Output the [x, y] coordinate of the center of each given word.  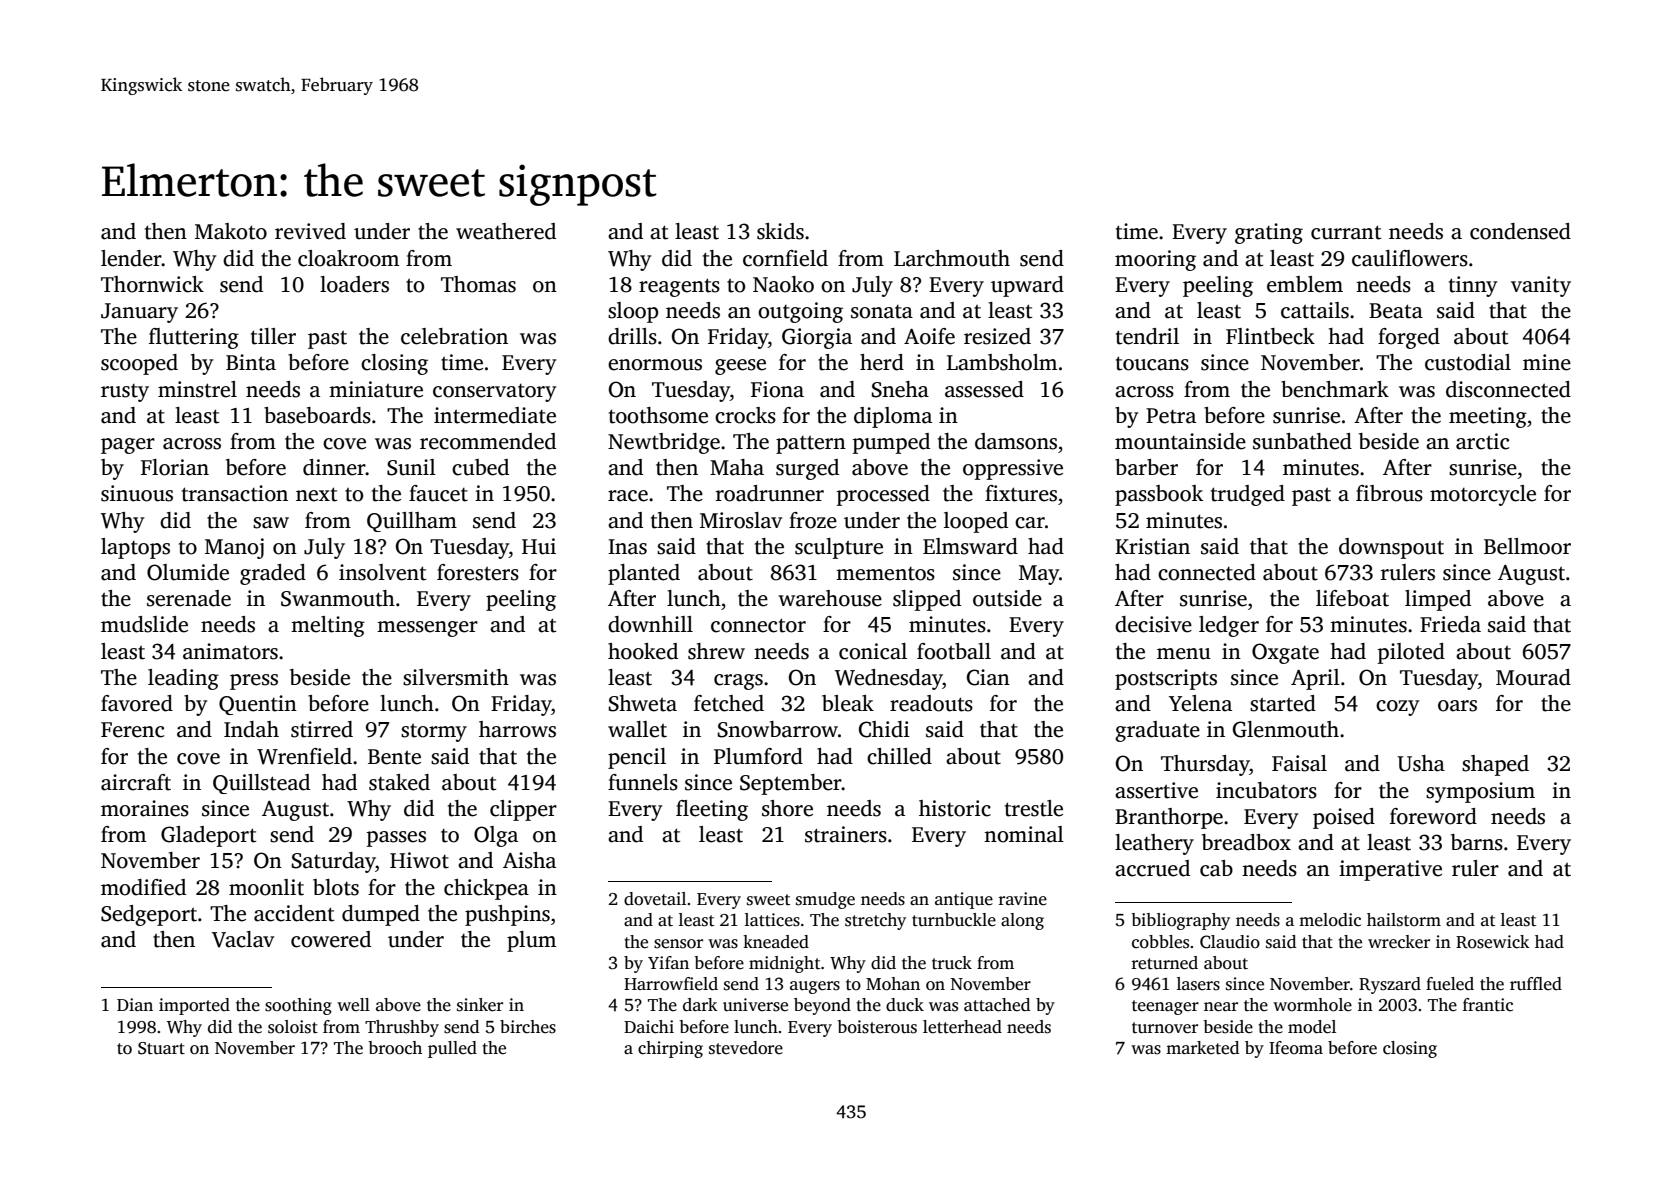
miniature [376, 389]
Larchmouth [952, 258]
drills [632, 336]
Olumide [188, 572]
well [353, 1005]
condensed [1520, 231]
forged [1409, 338]
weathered [506, 231]
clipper [523, 810]
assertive [1156, 790]
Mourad [1533, 677]
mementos [885, 574]
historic [955, 808]
